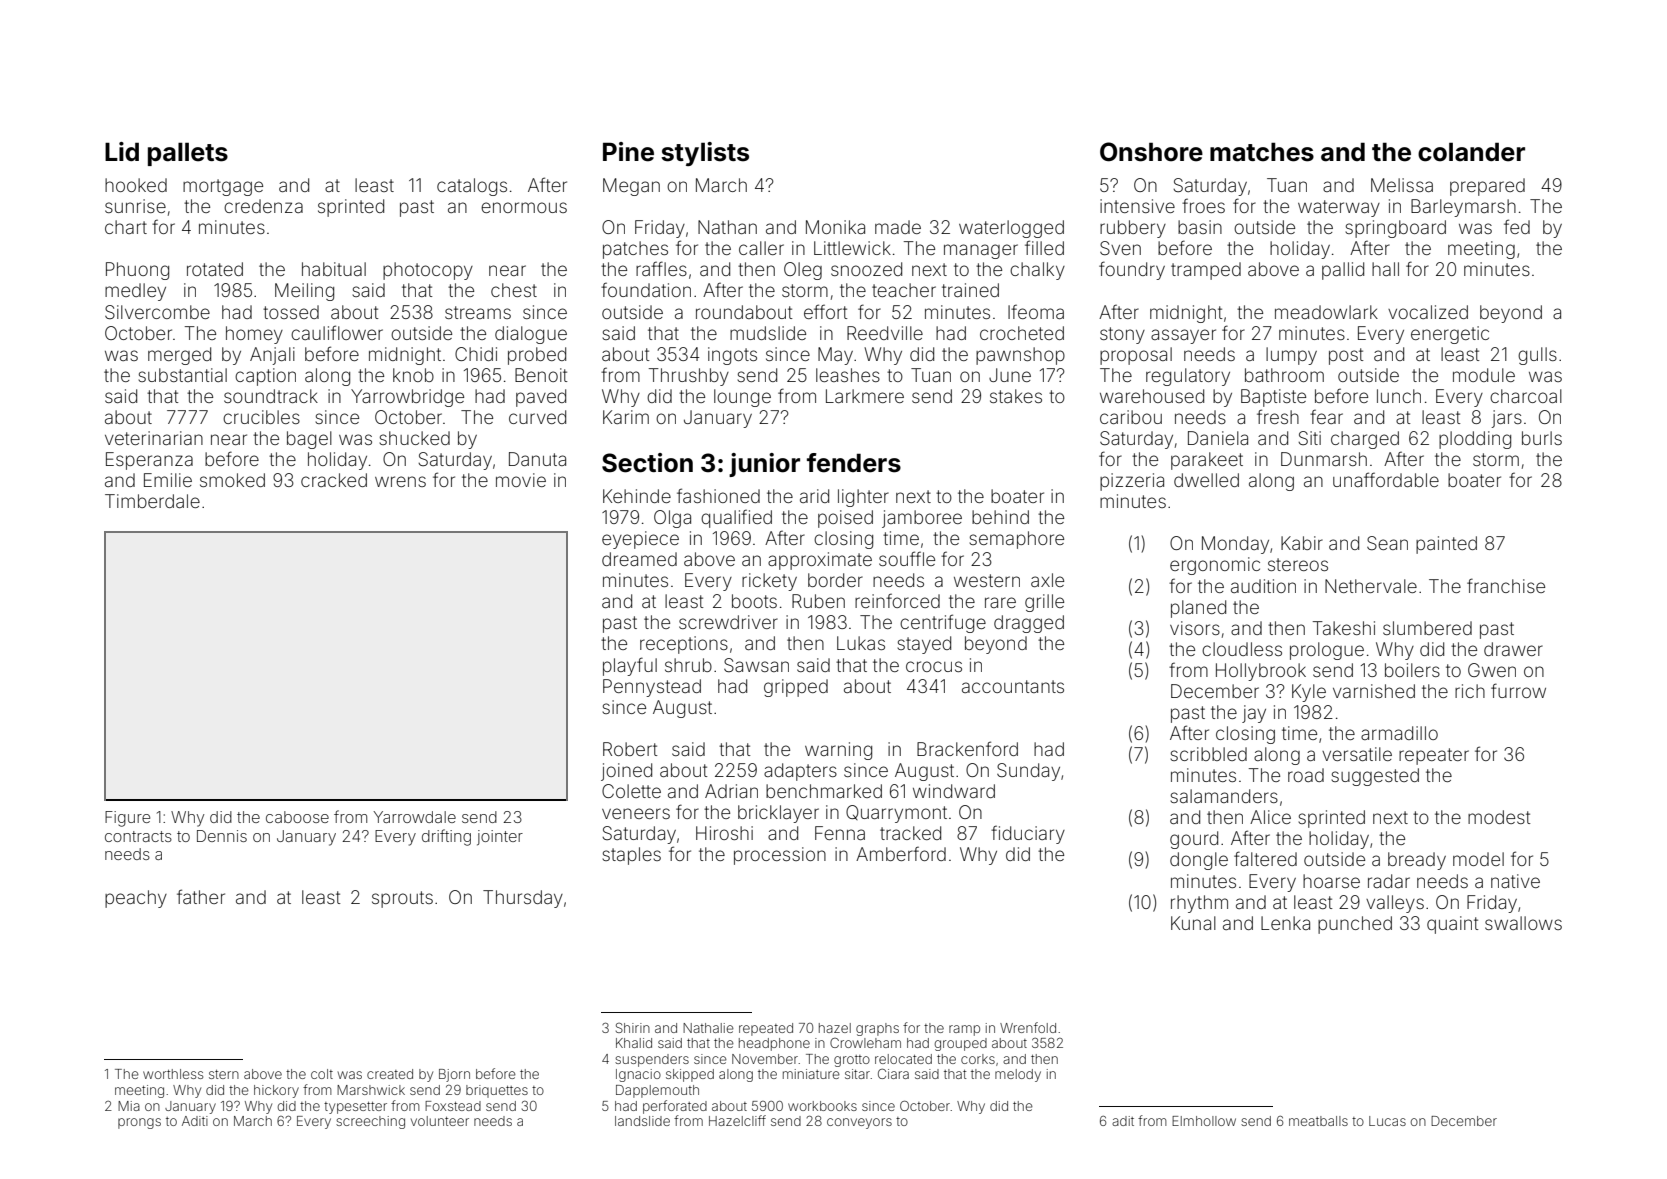 Image resolution: width=1667 pixels, height=1179 pixels. What do you see at coordinates (428, 271) in the screenshot?
I see `photocopy` at bounding box center [428, 271].
